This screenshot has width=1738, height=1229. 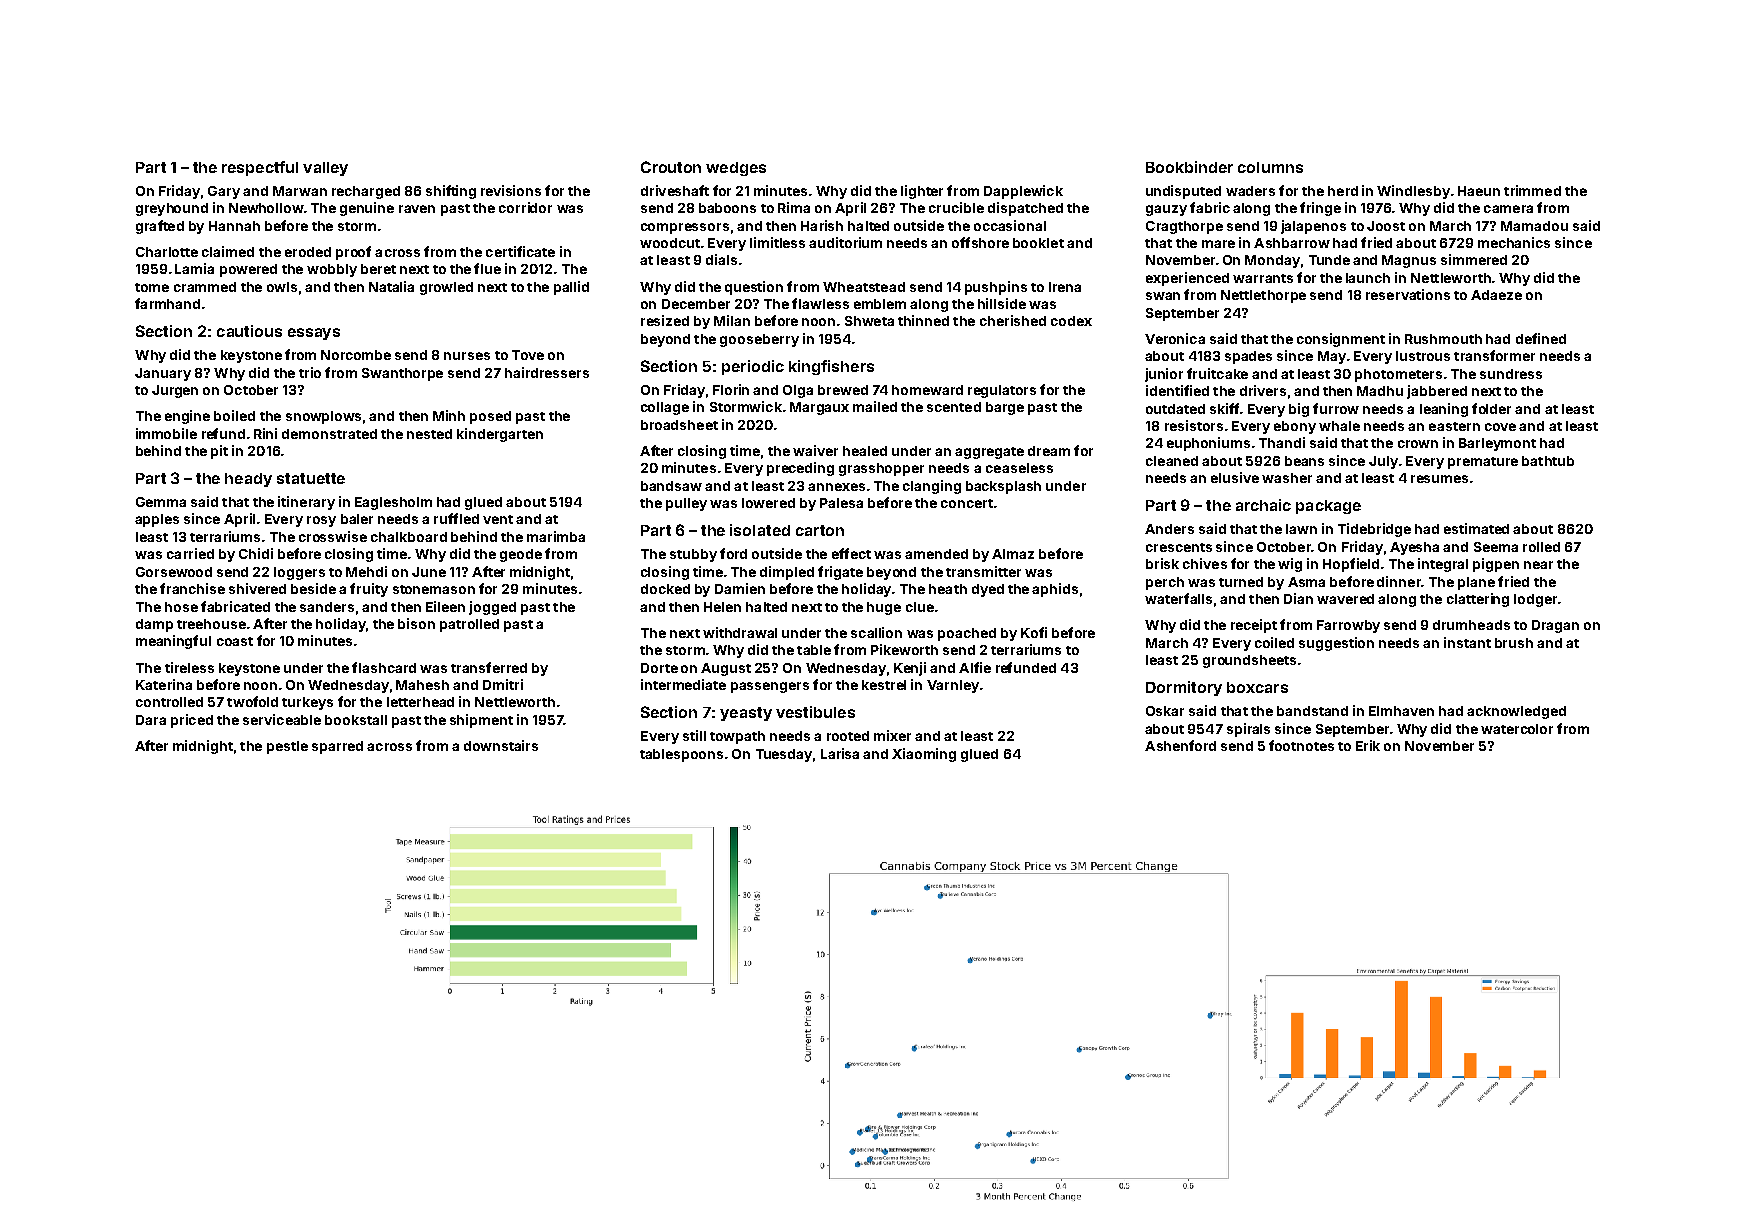 I want to click on statuette, so click(x=311, y=478).
